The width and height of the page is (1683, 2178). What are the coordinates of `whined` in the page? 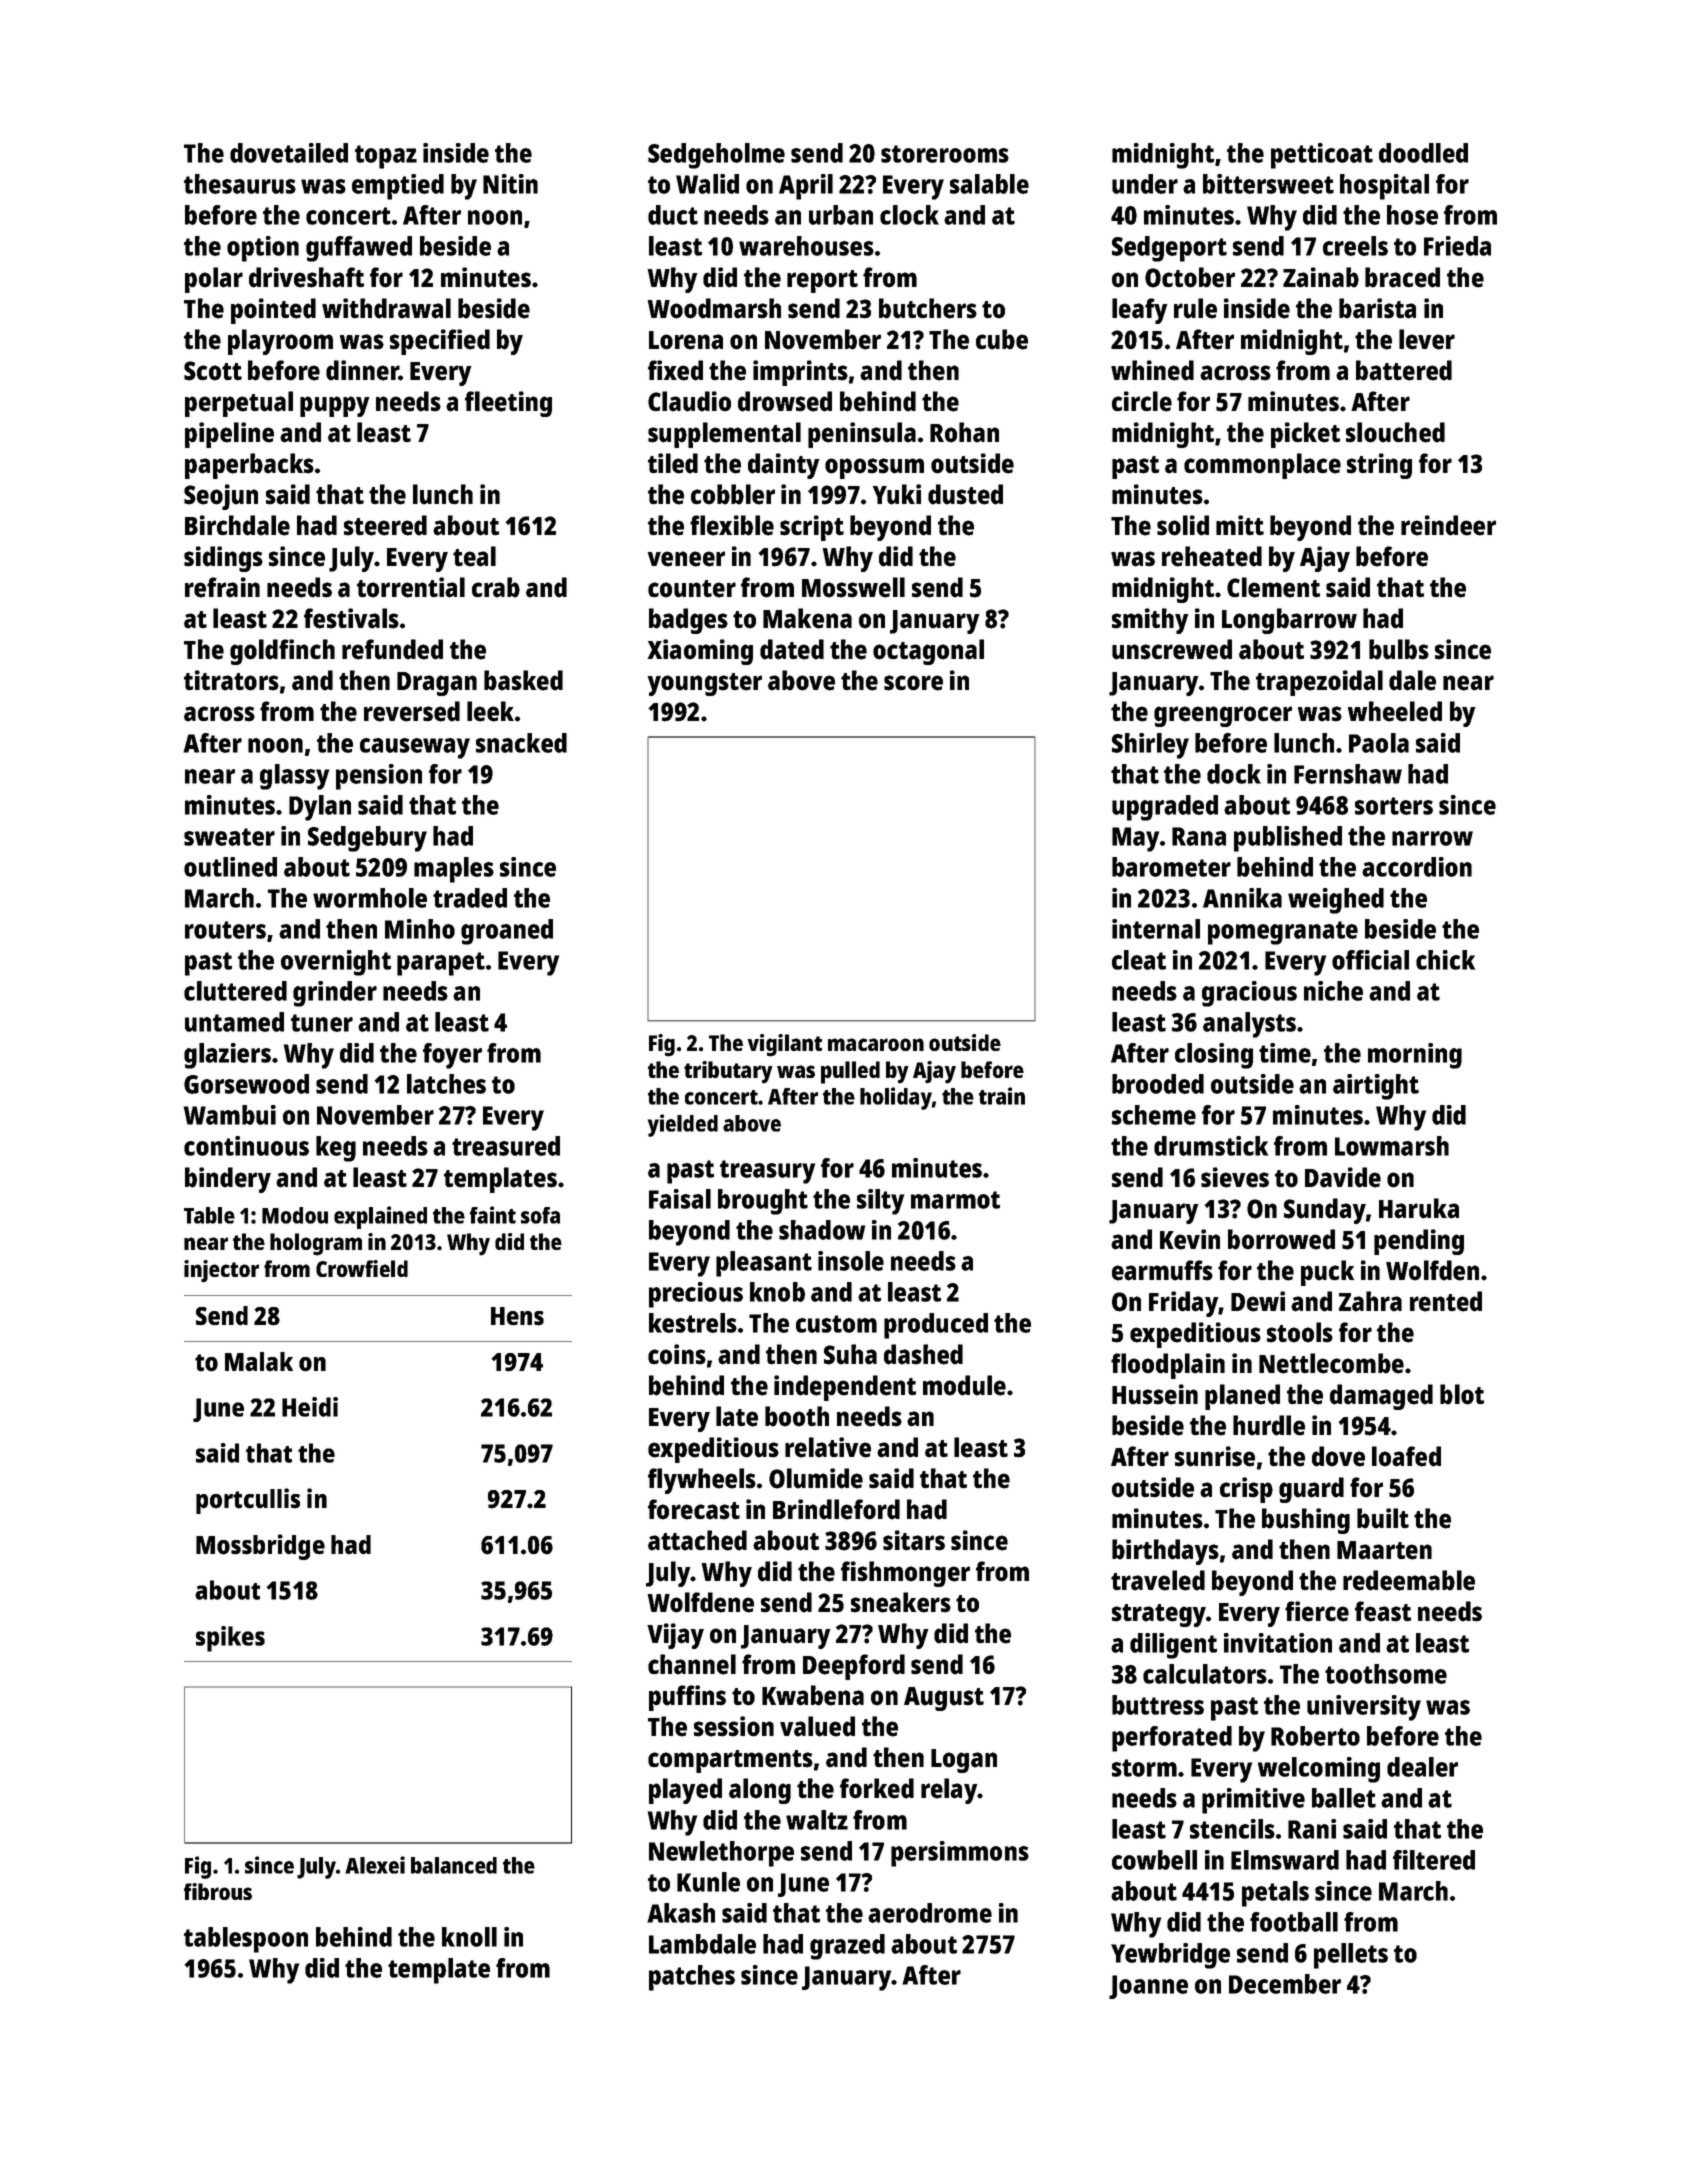 It's located at (1152, 370).
